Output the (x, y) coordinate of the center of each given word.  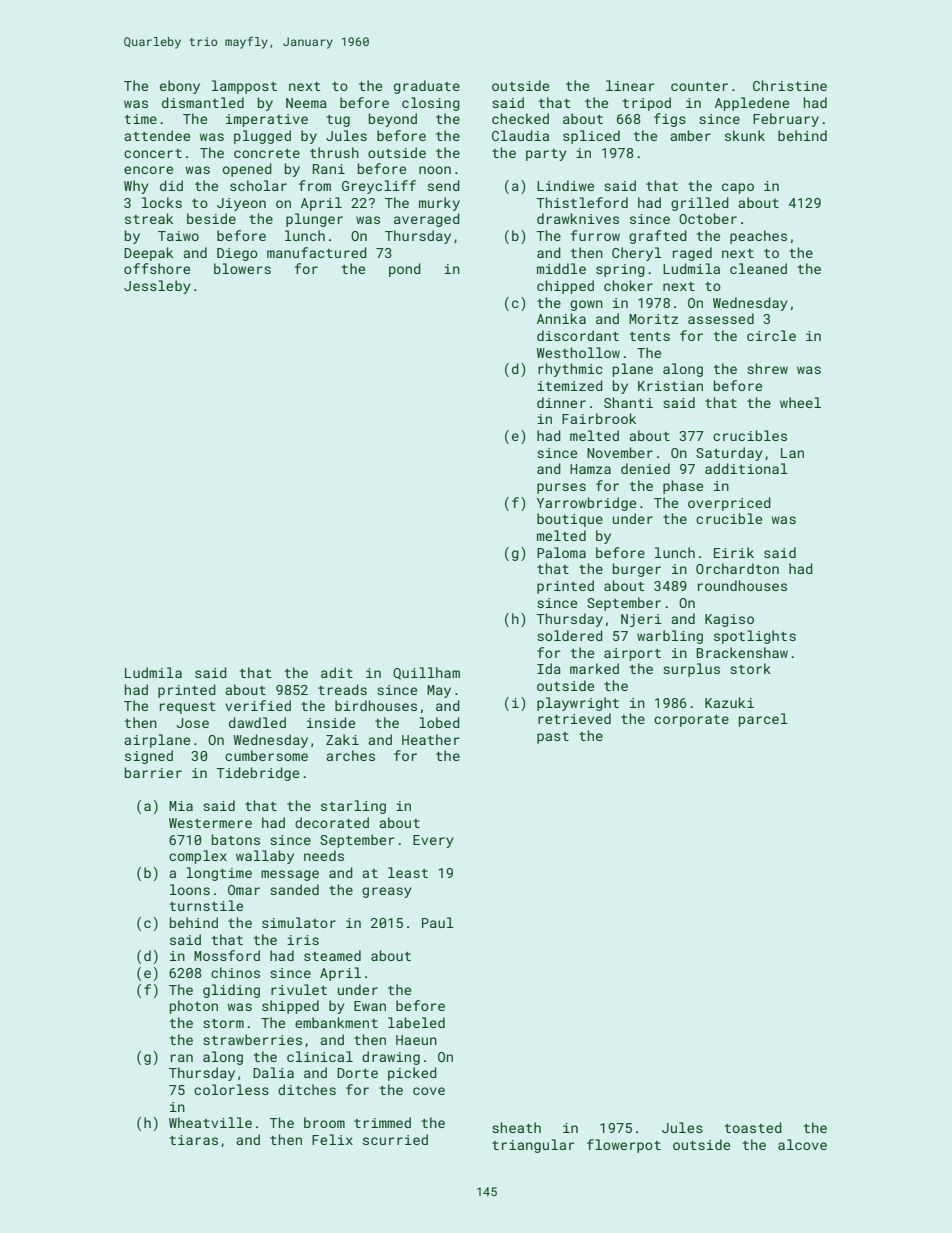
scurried (395, 1139)
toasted (753, 1127)
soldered (570, 635)
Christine (790, 85)
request (188, 708)
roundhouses (742, 585)
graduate (427, 87)
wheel (800, 402)
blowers (242, 268)
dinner (561, 402)
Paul (438, 922)
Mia (181, 806)
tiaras (194, 1140)
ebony (180, 87)
